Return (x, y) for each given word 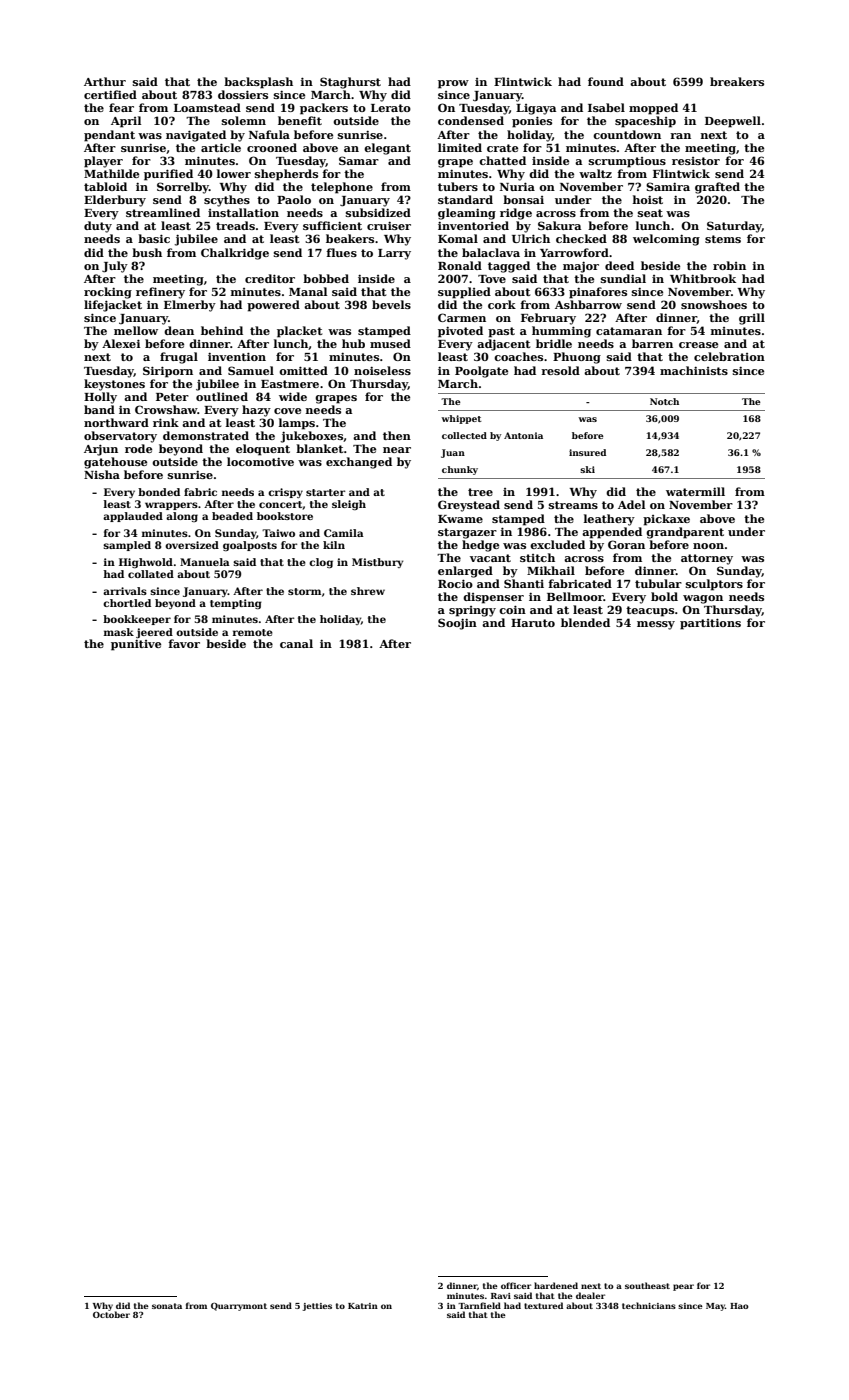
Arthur (105, 81)
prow (453, 84)
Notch (664, 401)
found (606, 81)
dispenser (493, 598)
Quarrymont (239, 1307)
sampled (127, 546)
